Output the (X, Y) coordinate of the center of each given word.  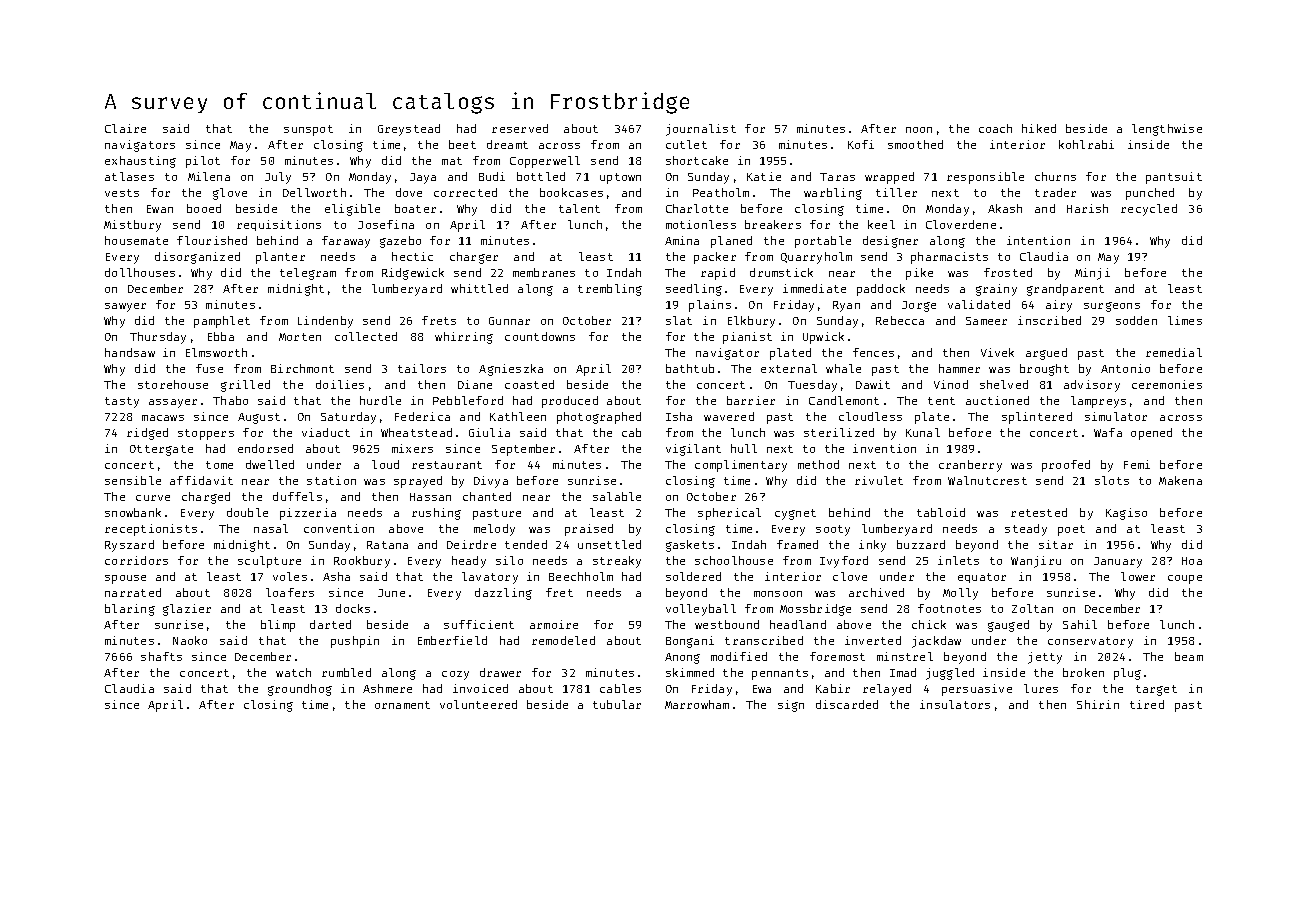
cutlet (686, 144)
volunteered (478, 704)
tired (1147, 704)
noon (919, 130)
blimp (278, 626)
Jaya (423, 178)
